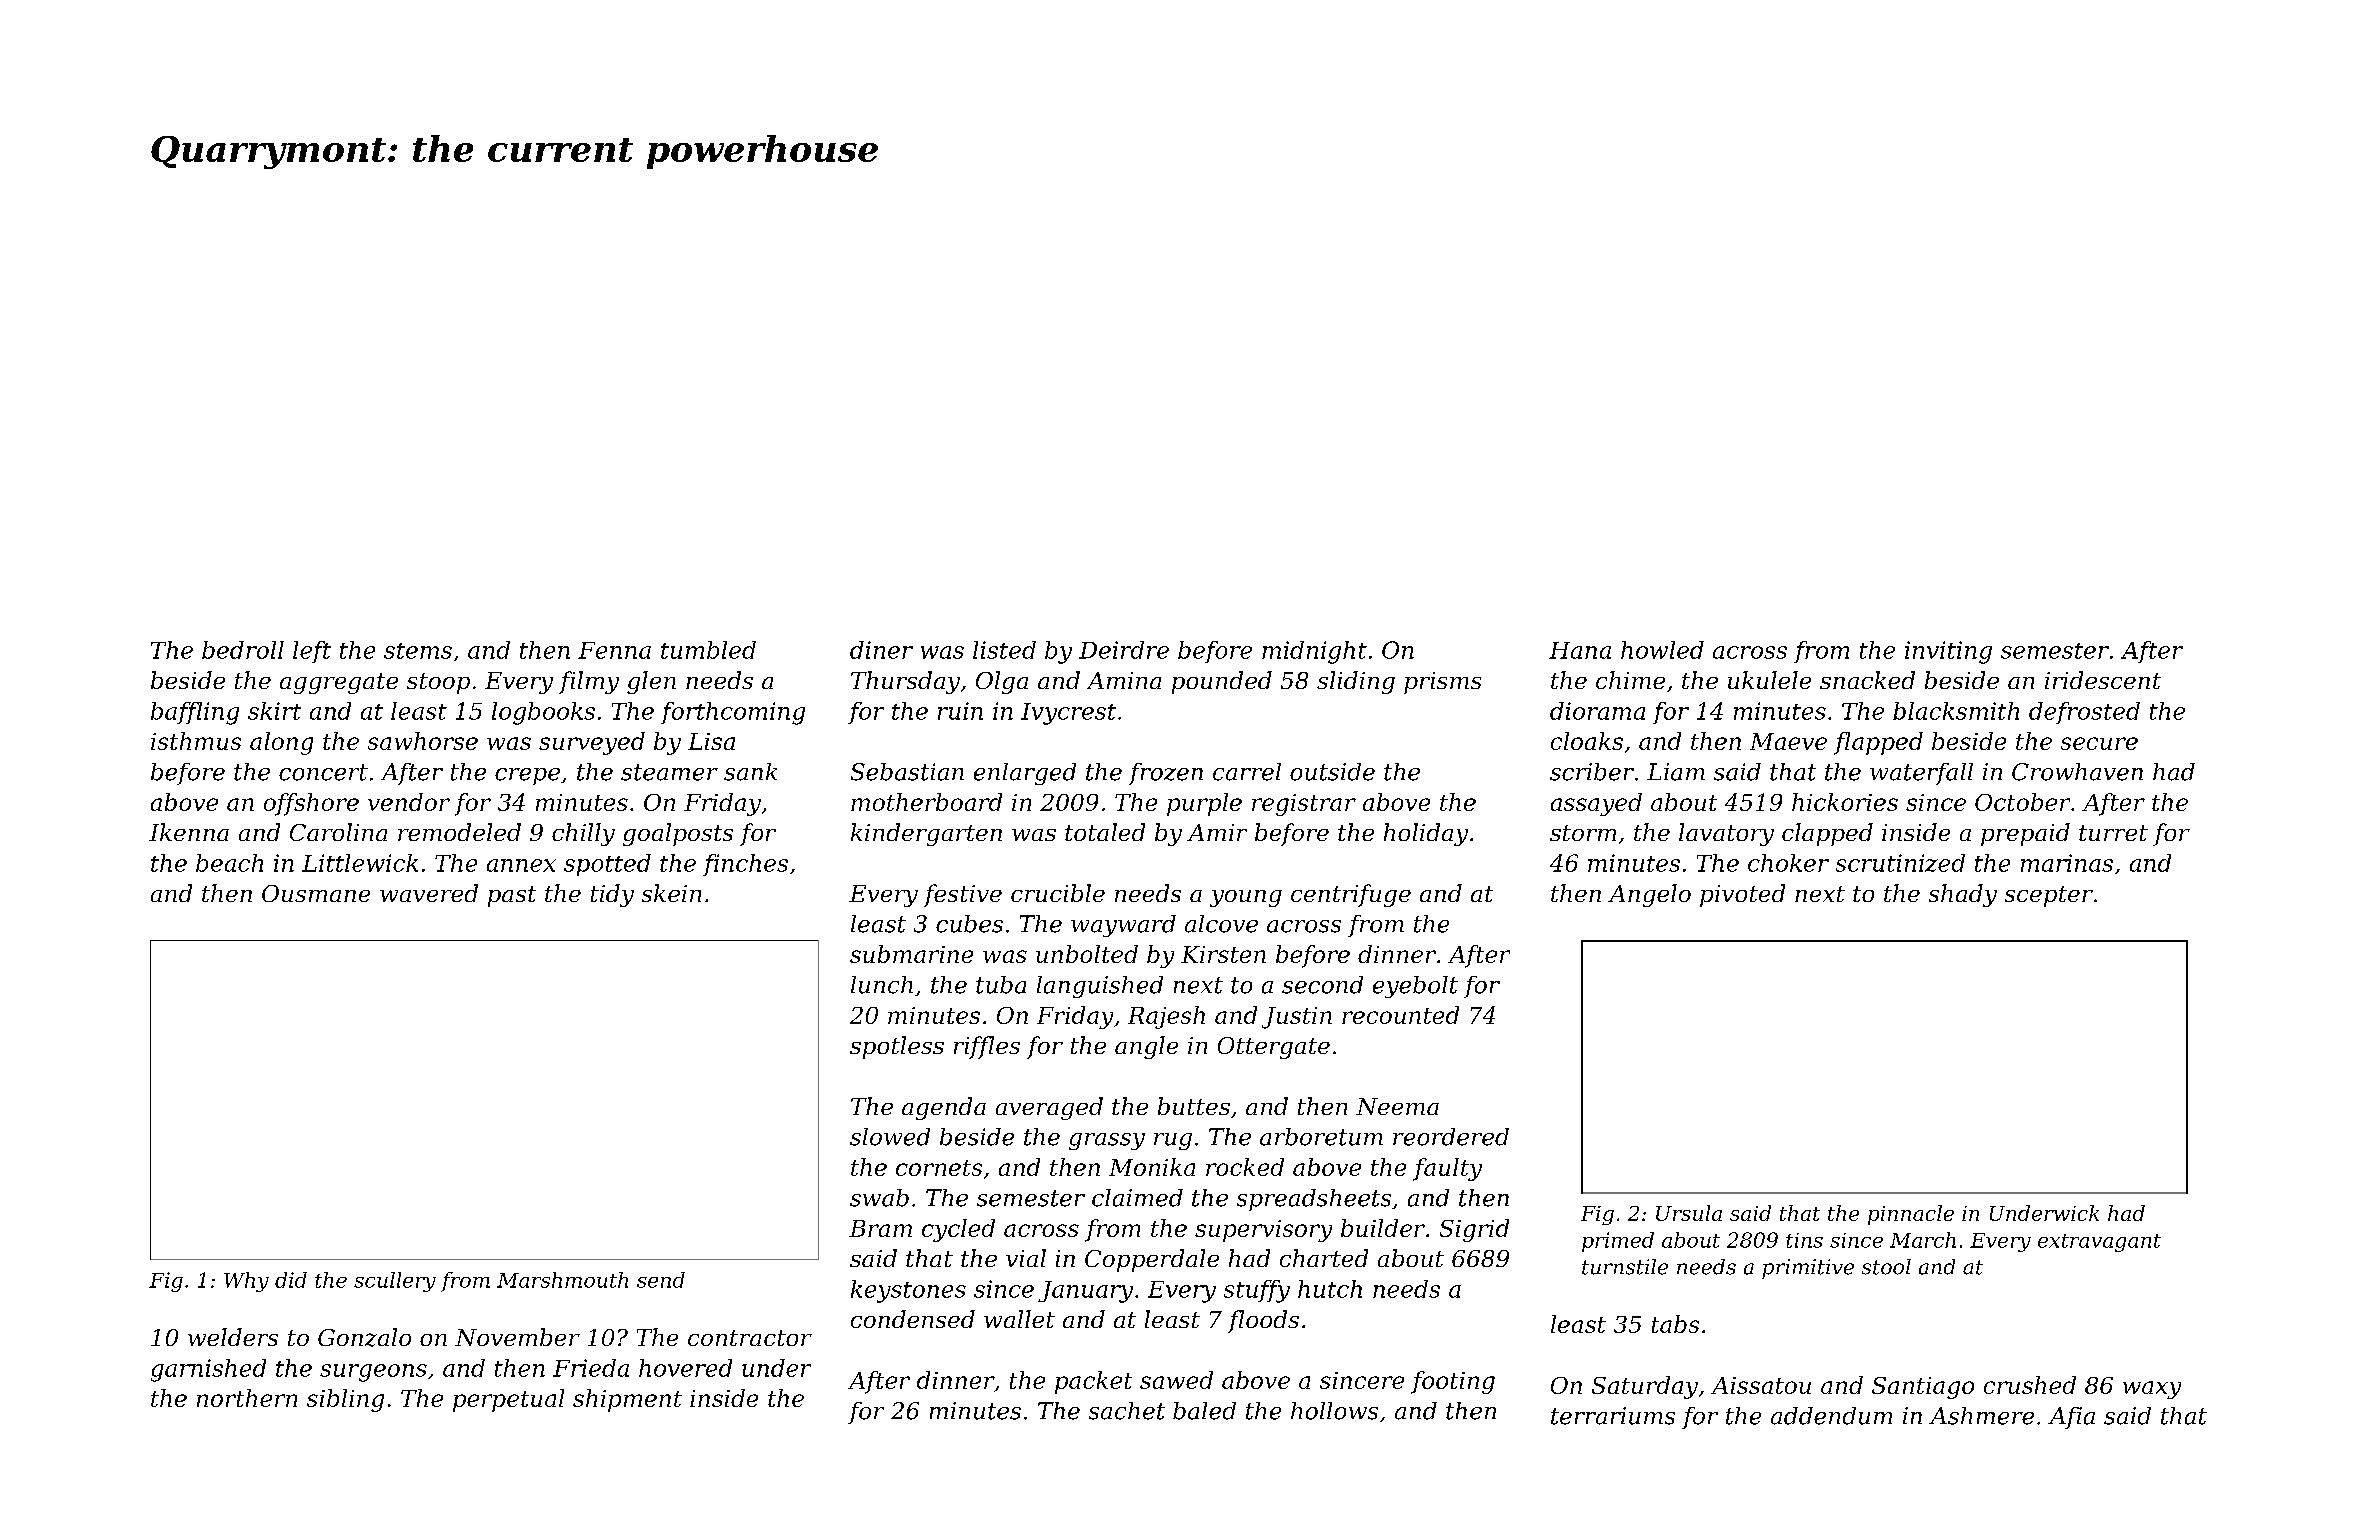 The height and width of the page is (1533, 2369). I want to click on swab, so click(879, 1198).
